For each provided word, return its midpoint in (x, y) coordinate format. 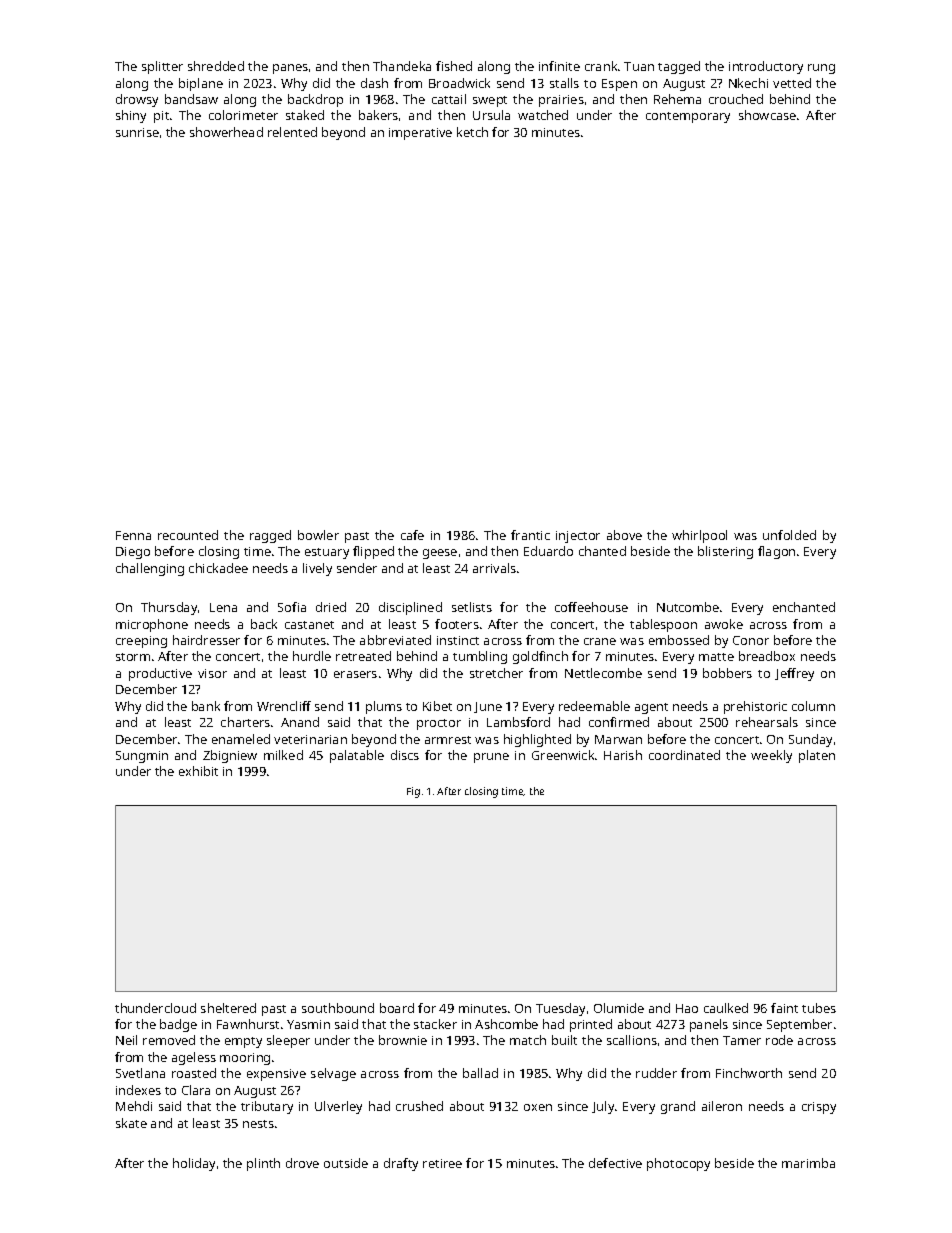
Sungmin (142, 757)
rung (821, 69)
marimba (808, 1163)
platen (817, 756)
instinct (458, 640)
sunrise (137, 132)
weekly (771, 756)
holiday (194, 1164)
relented (292, 132)
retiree (442, 1163)
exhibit (198, 771)
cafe (412, 535)
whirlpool (699, 536)
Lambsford (518, 722)
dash (374, 83)
